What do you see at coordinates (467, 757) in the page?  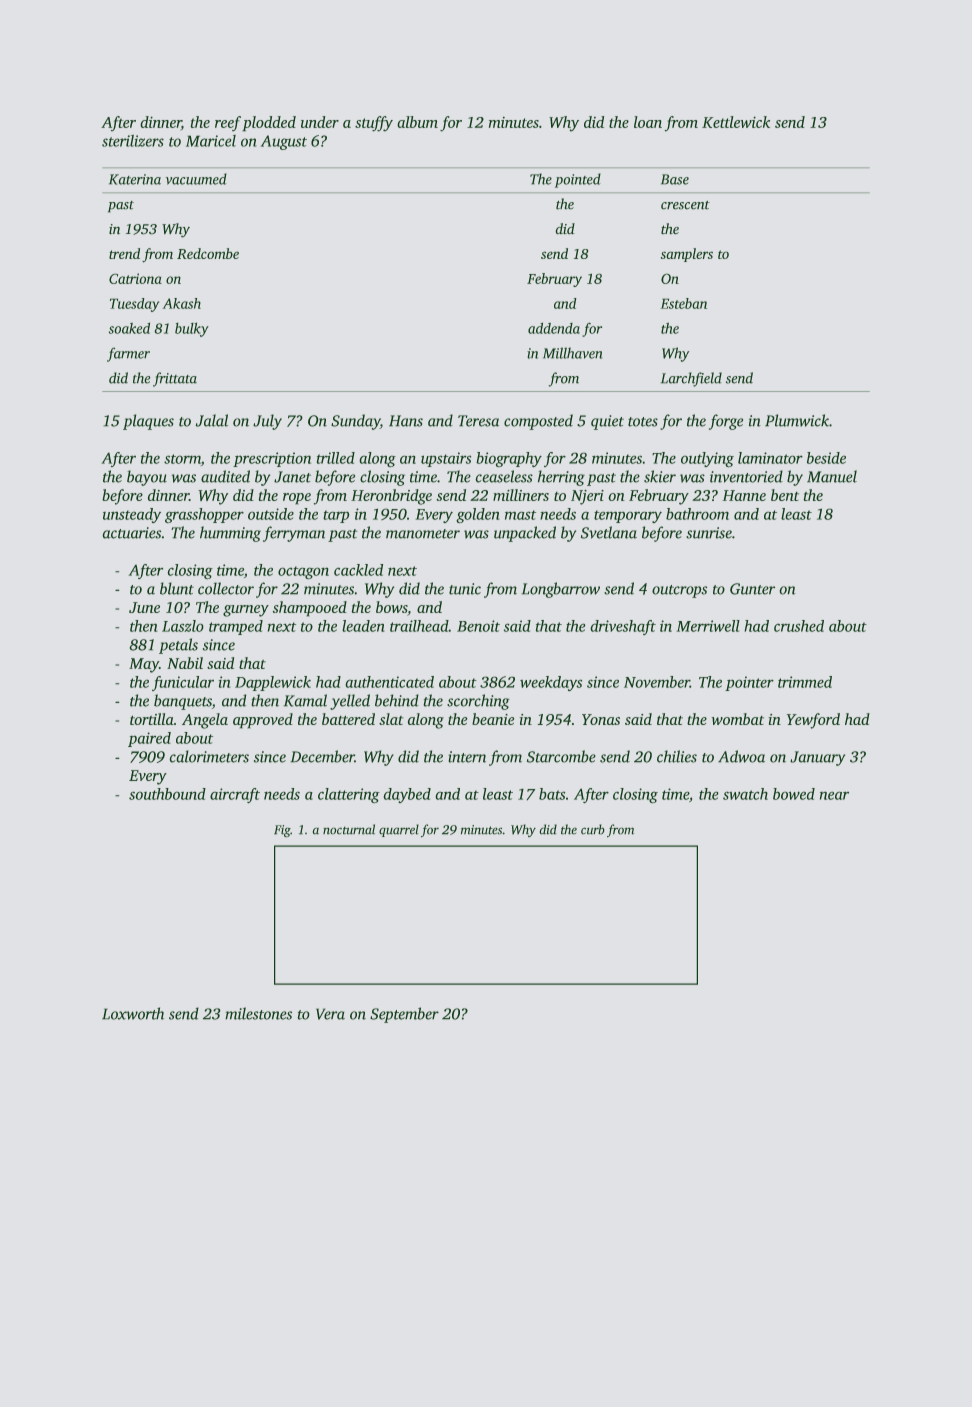 I see `intern` at bounding box center [467, 757].
